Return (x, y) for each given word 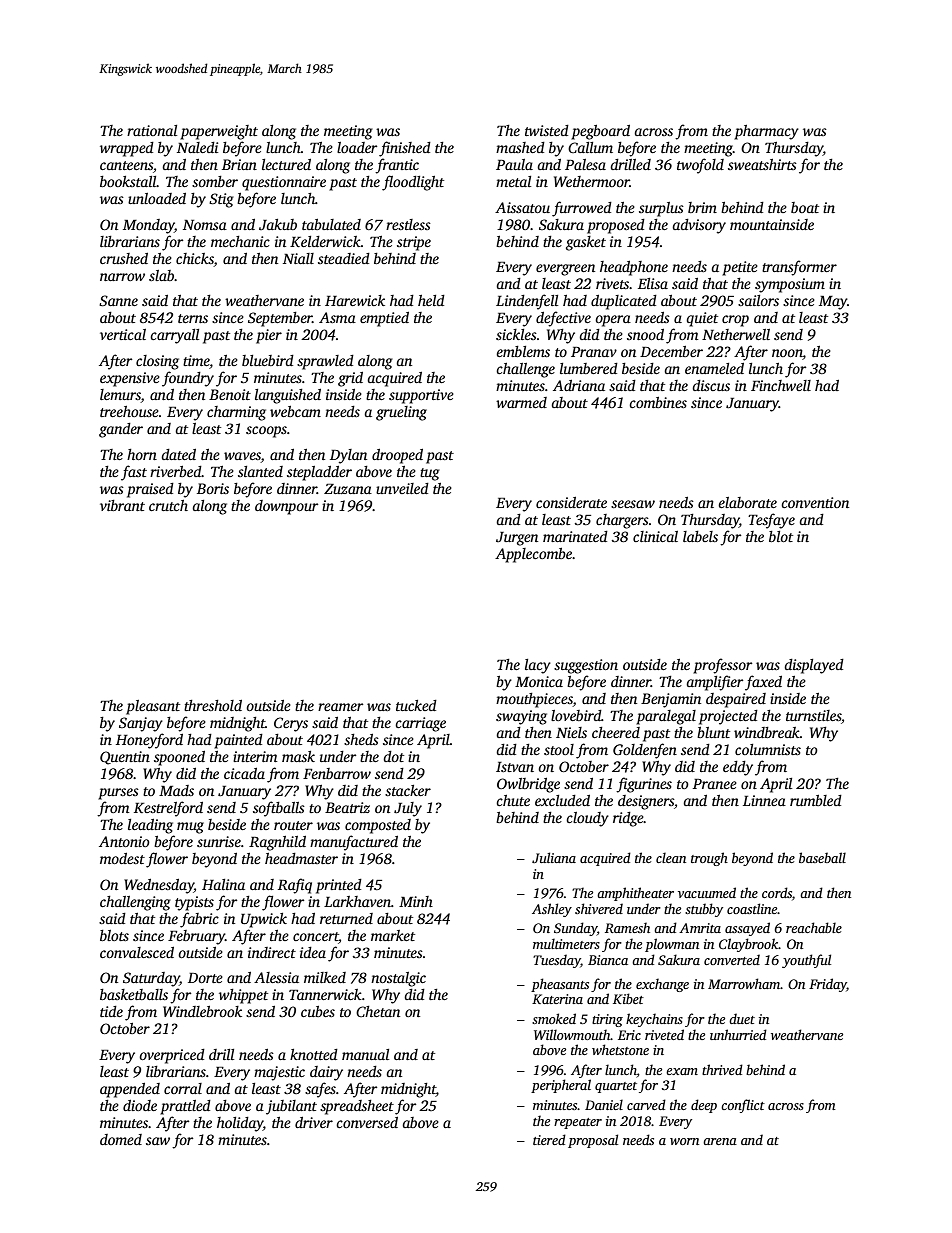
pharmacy (766, 132)
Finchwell (781, 385)
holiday (240, 1124)
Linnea (764, 800)
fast (134, 473)
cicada (244, 773)
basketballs (134, 994)
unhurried (738, 1034)
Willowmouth (572, 1034)
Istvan (515, 767)
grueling (401, 413)
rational (152, 130)
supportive (421, 396)
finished (405, 149)
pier (269, 336)
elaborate (747, 502)
